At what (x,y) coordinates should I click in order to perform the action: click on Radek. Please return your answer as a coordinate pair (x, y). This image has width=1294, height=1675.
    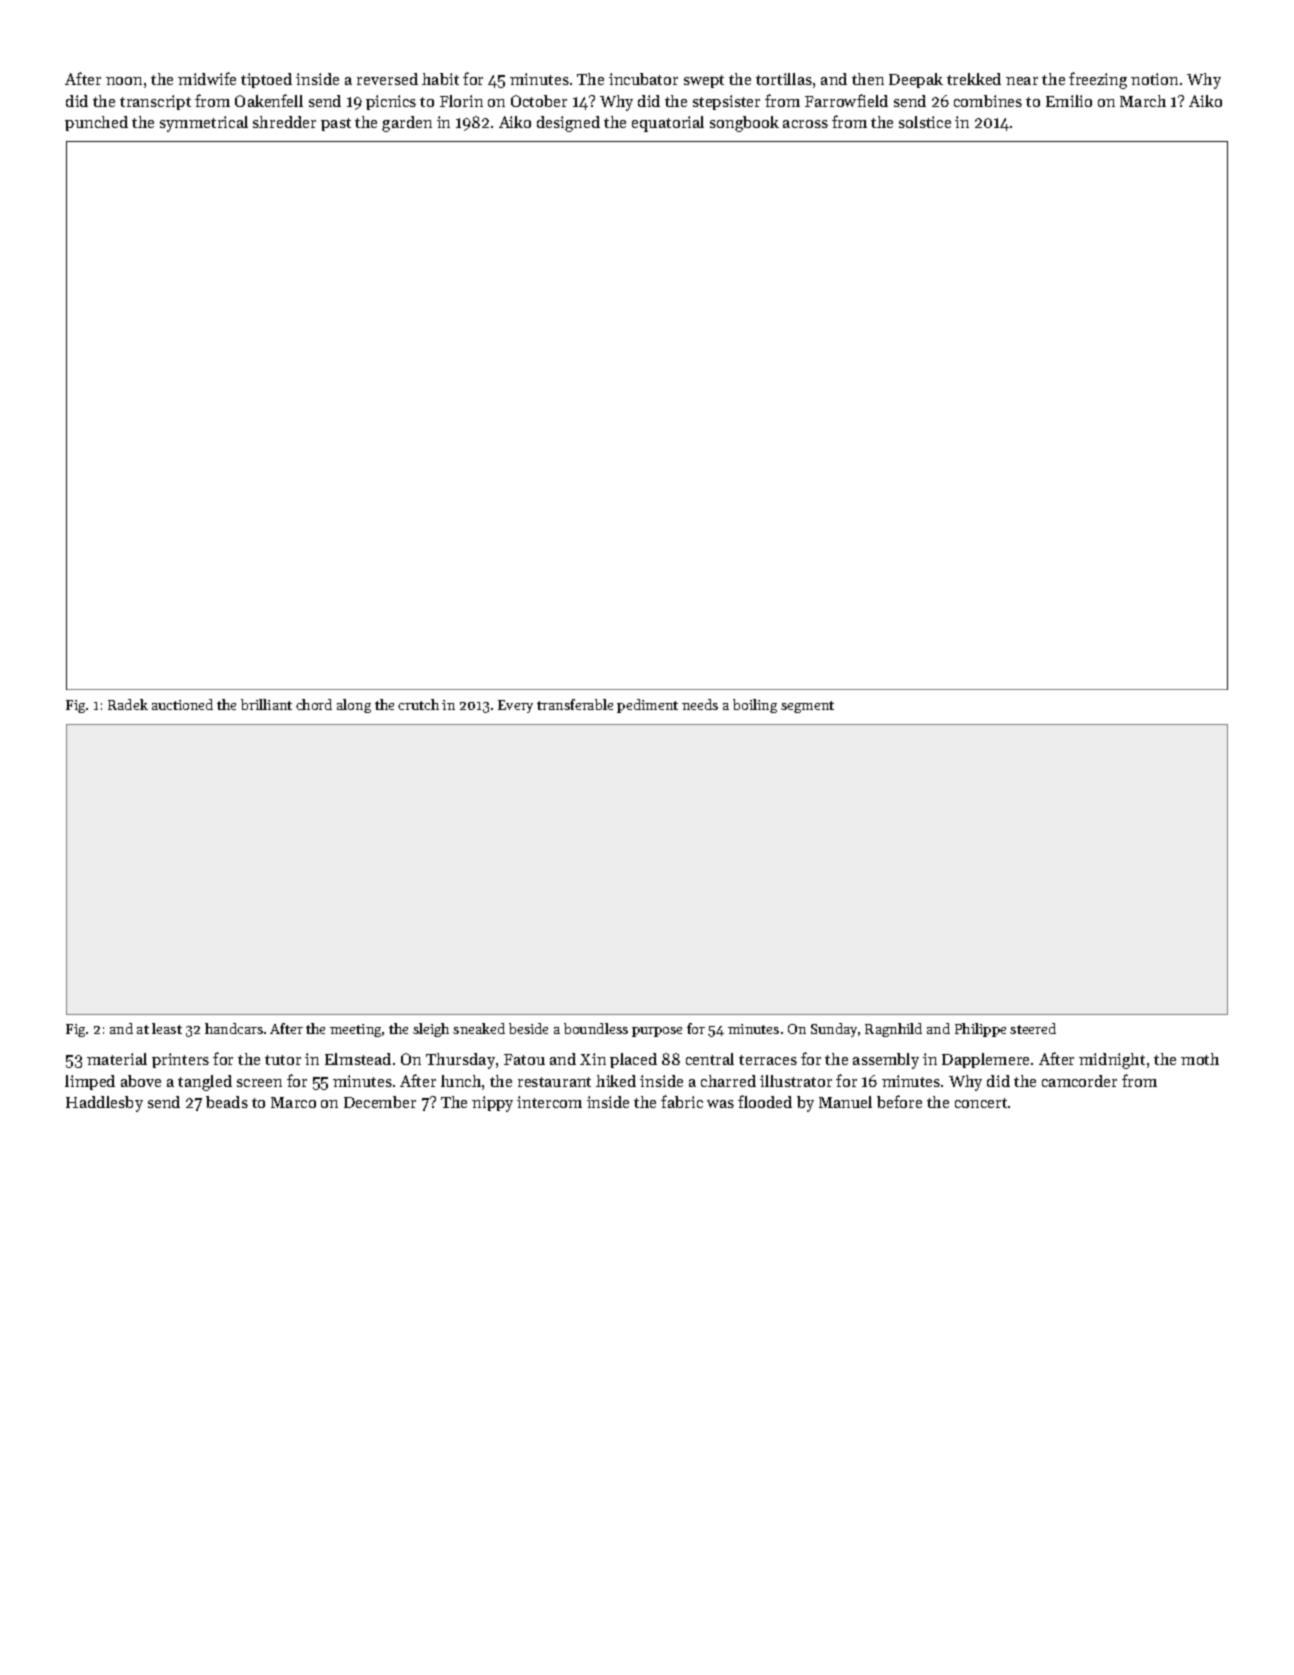
    Looking at the image, I should click on (128, 704).
